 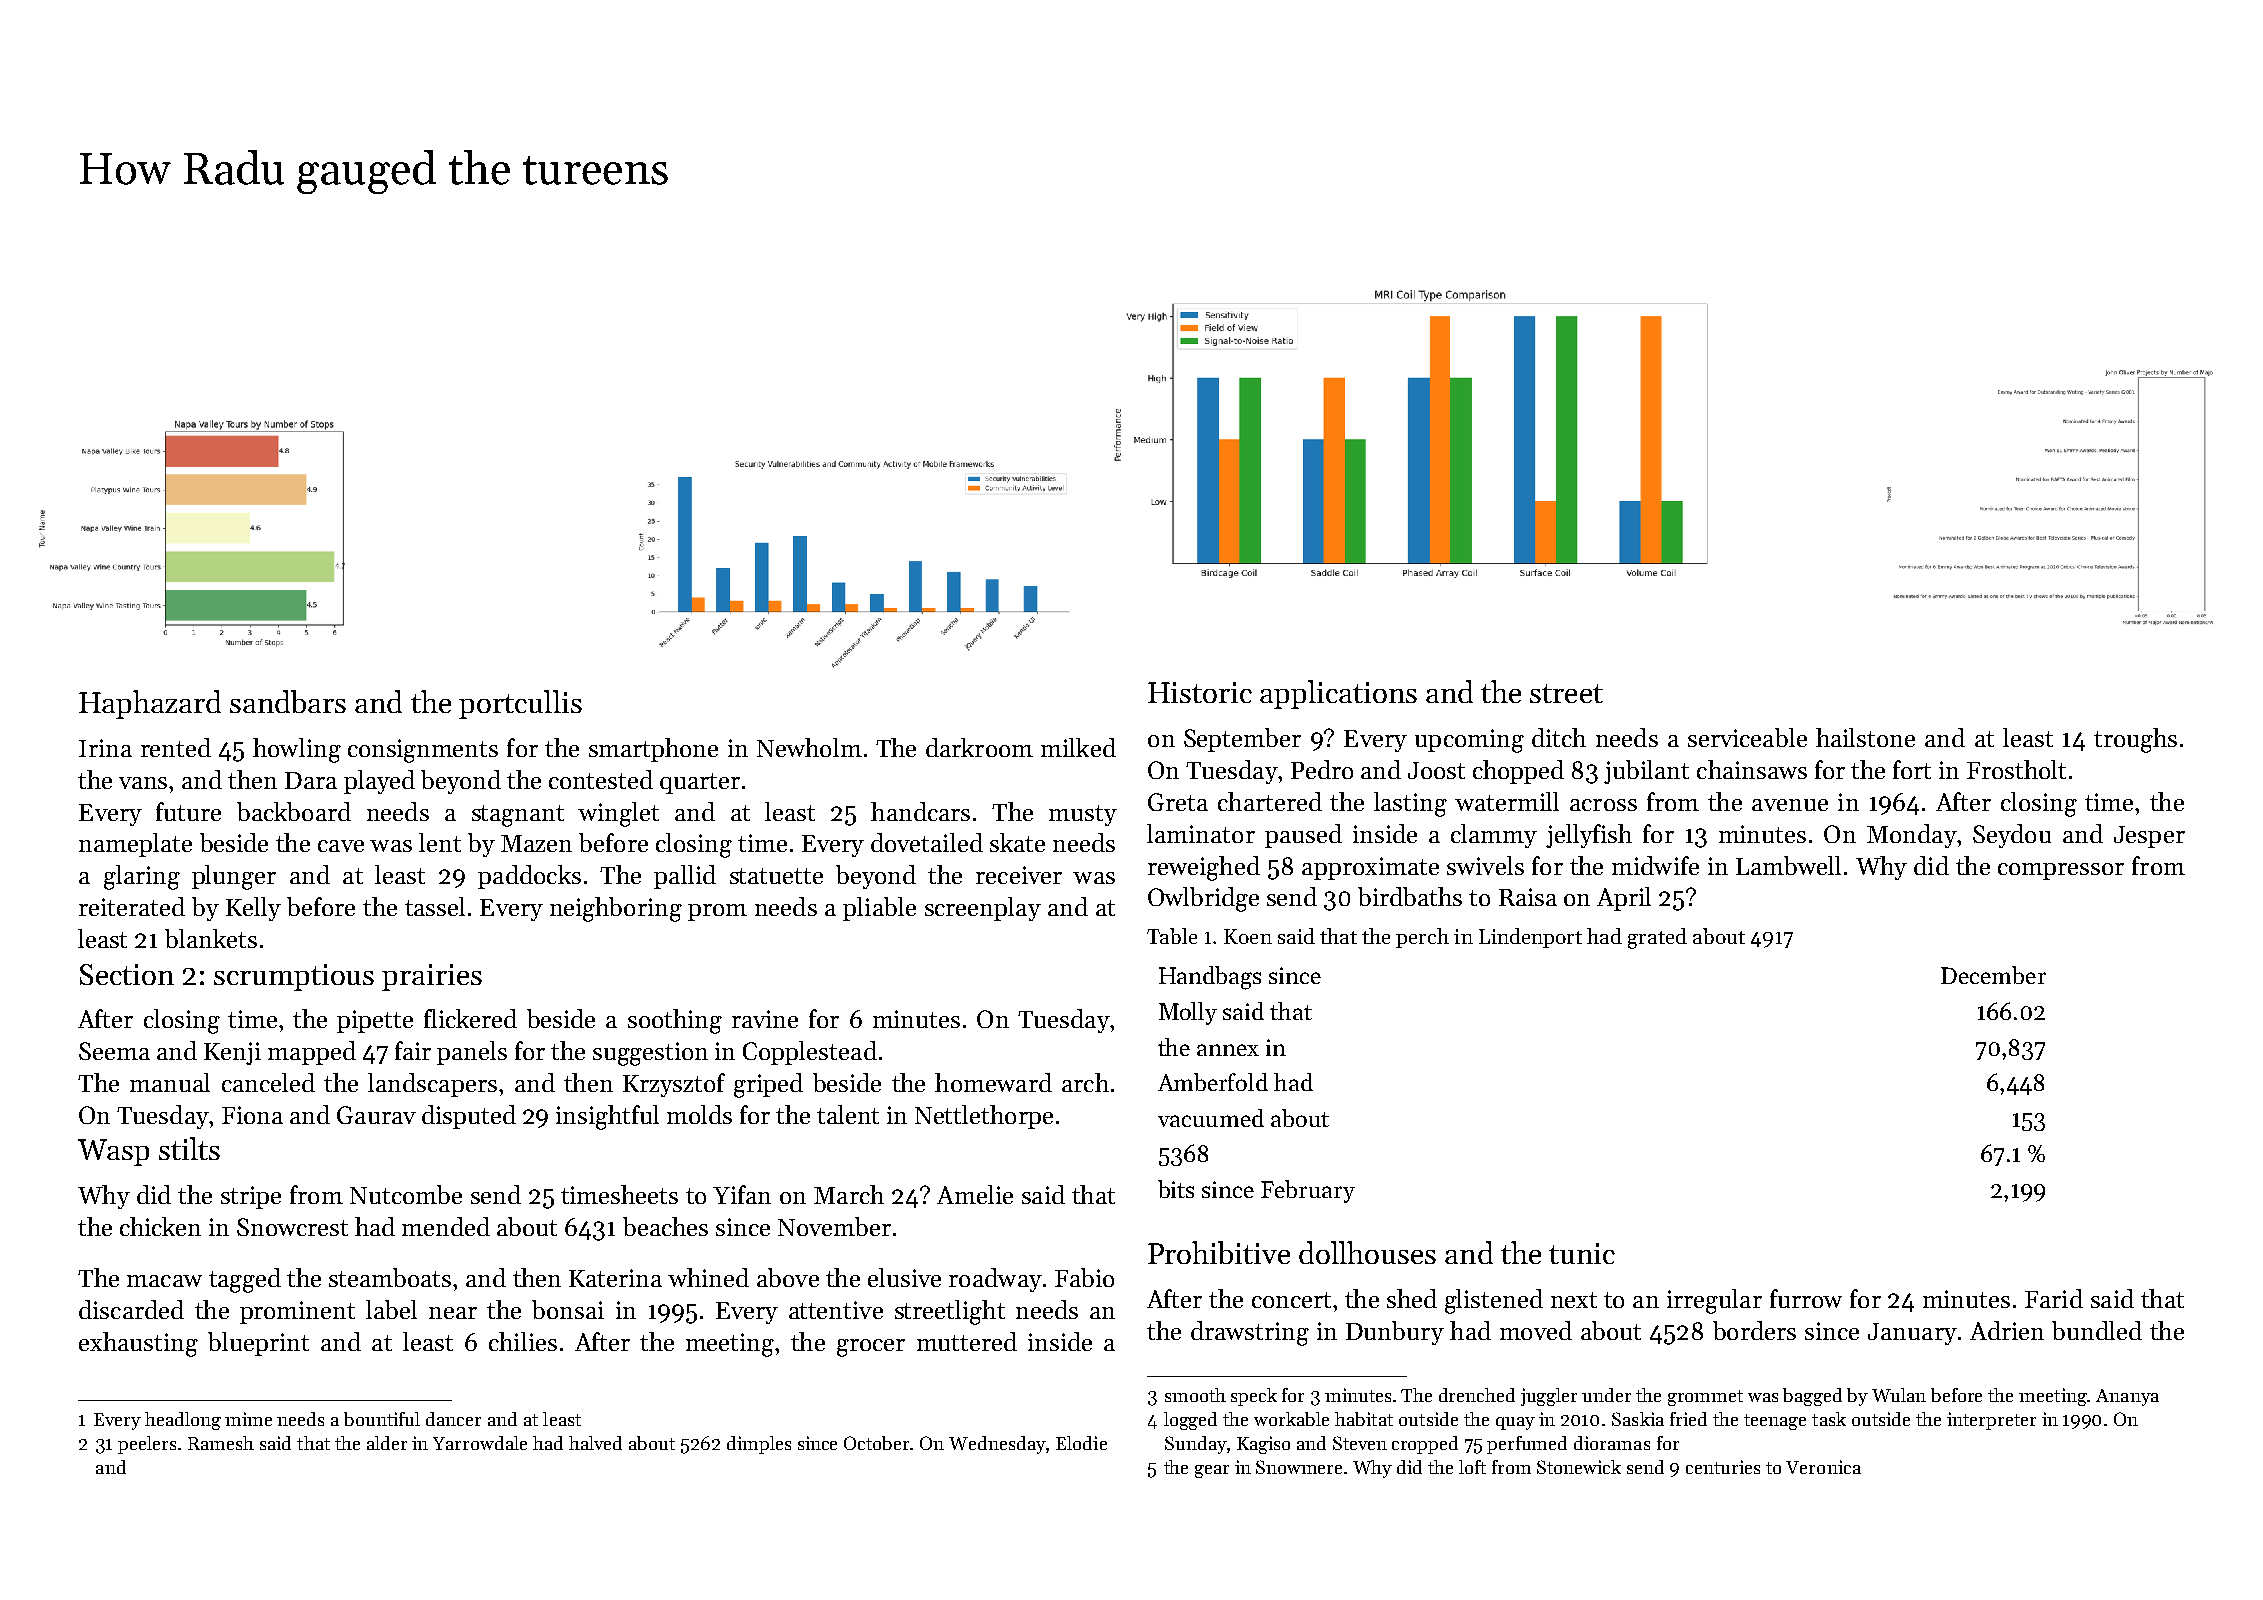 What do you see at coordinates (1657, 938) in the page?
I see `grated` at bounding box center [1657, 938].
